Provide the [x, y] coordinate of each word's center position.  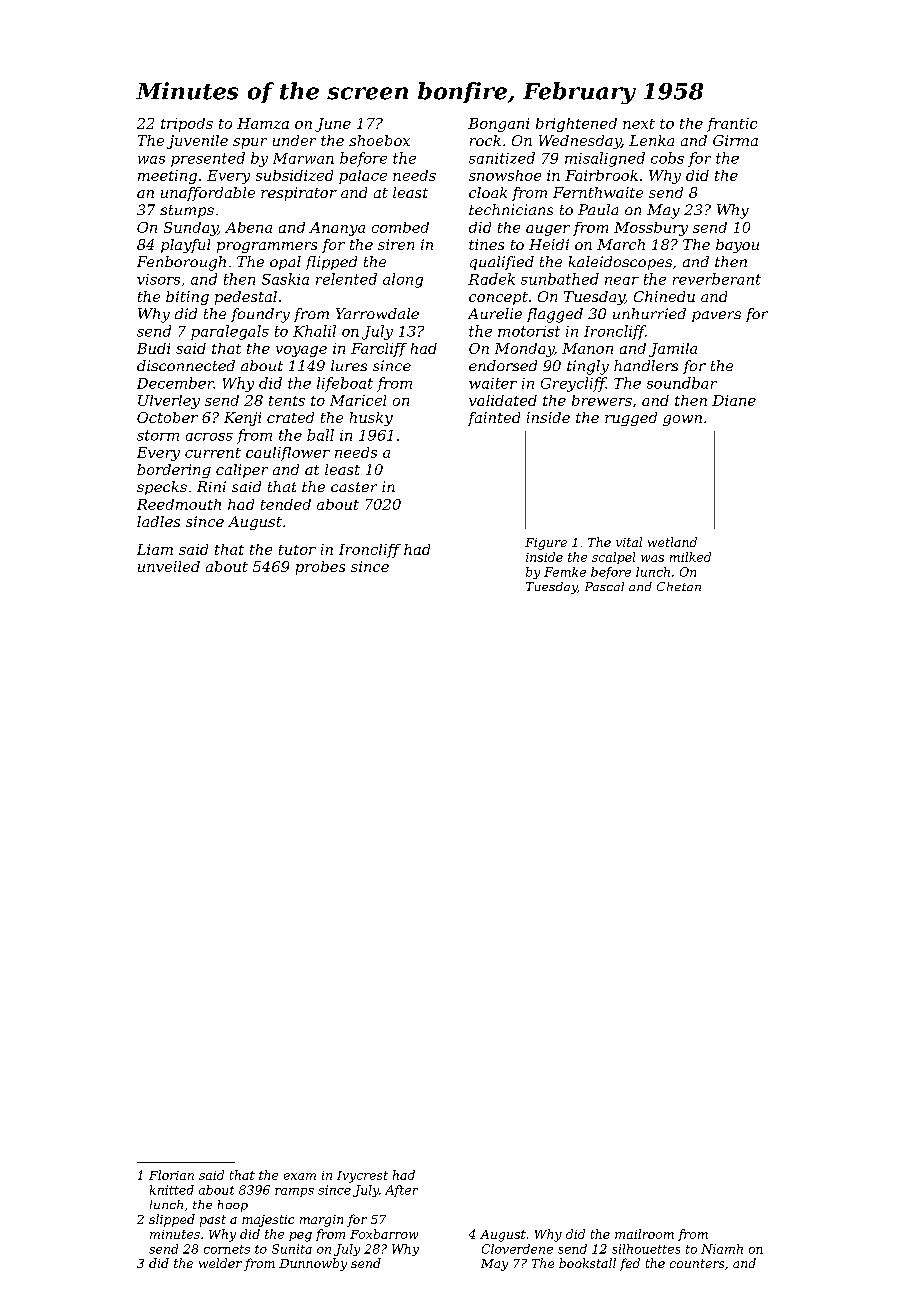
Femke [565, 572]
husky [371, 419]
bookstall [587, 1263]
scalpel [613, 558]
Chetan [679, 586]
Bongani [498, 125]
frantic [732, 125]
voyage [301, 351]
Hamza [263, 123]
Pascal [604, 586]
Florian [171, 1175]
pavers [716, 316]
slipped [172, 1220]
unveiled [169, 566]
